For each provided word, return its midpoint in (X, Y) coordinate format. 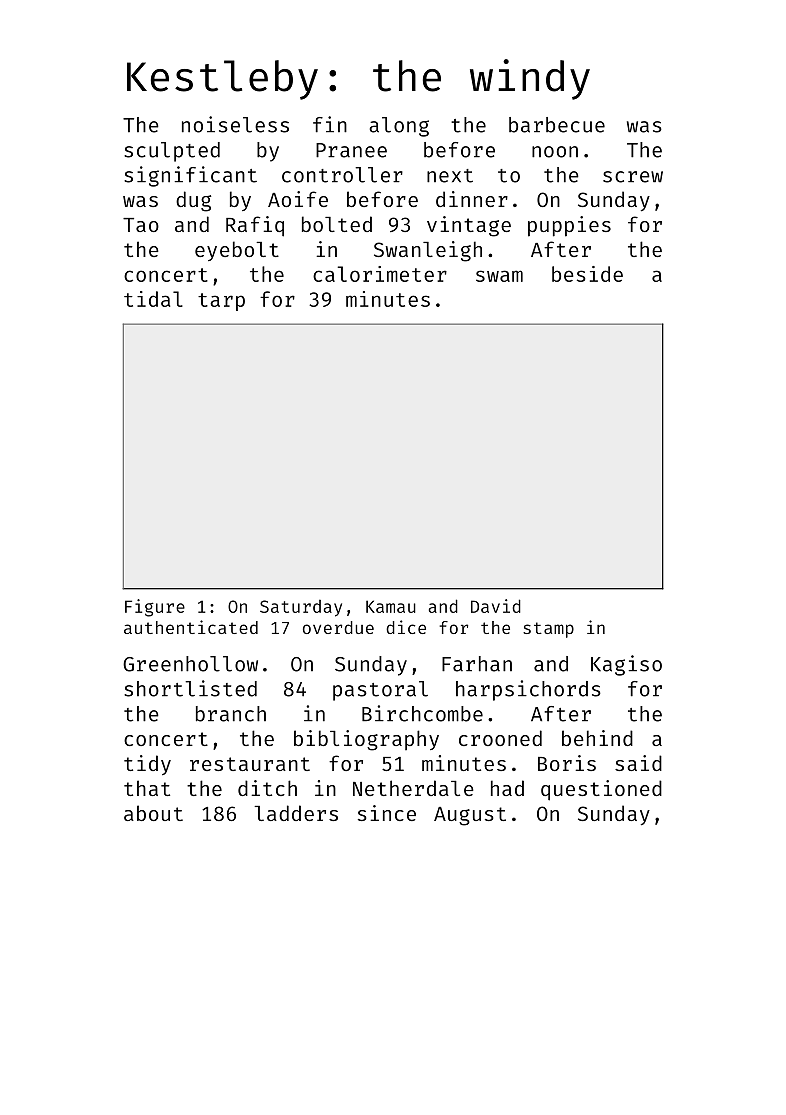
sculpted (172, 152)
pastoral (380, 691)
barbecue (557, 125)
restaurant (250, 764)
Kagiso (626, 665)
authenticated (191, 627)
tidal (153, 299)
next (450, 176)
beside (587, 274)
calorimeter (380, 274)
